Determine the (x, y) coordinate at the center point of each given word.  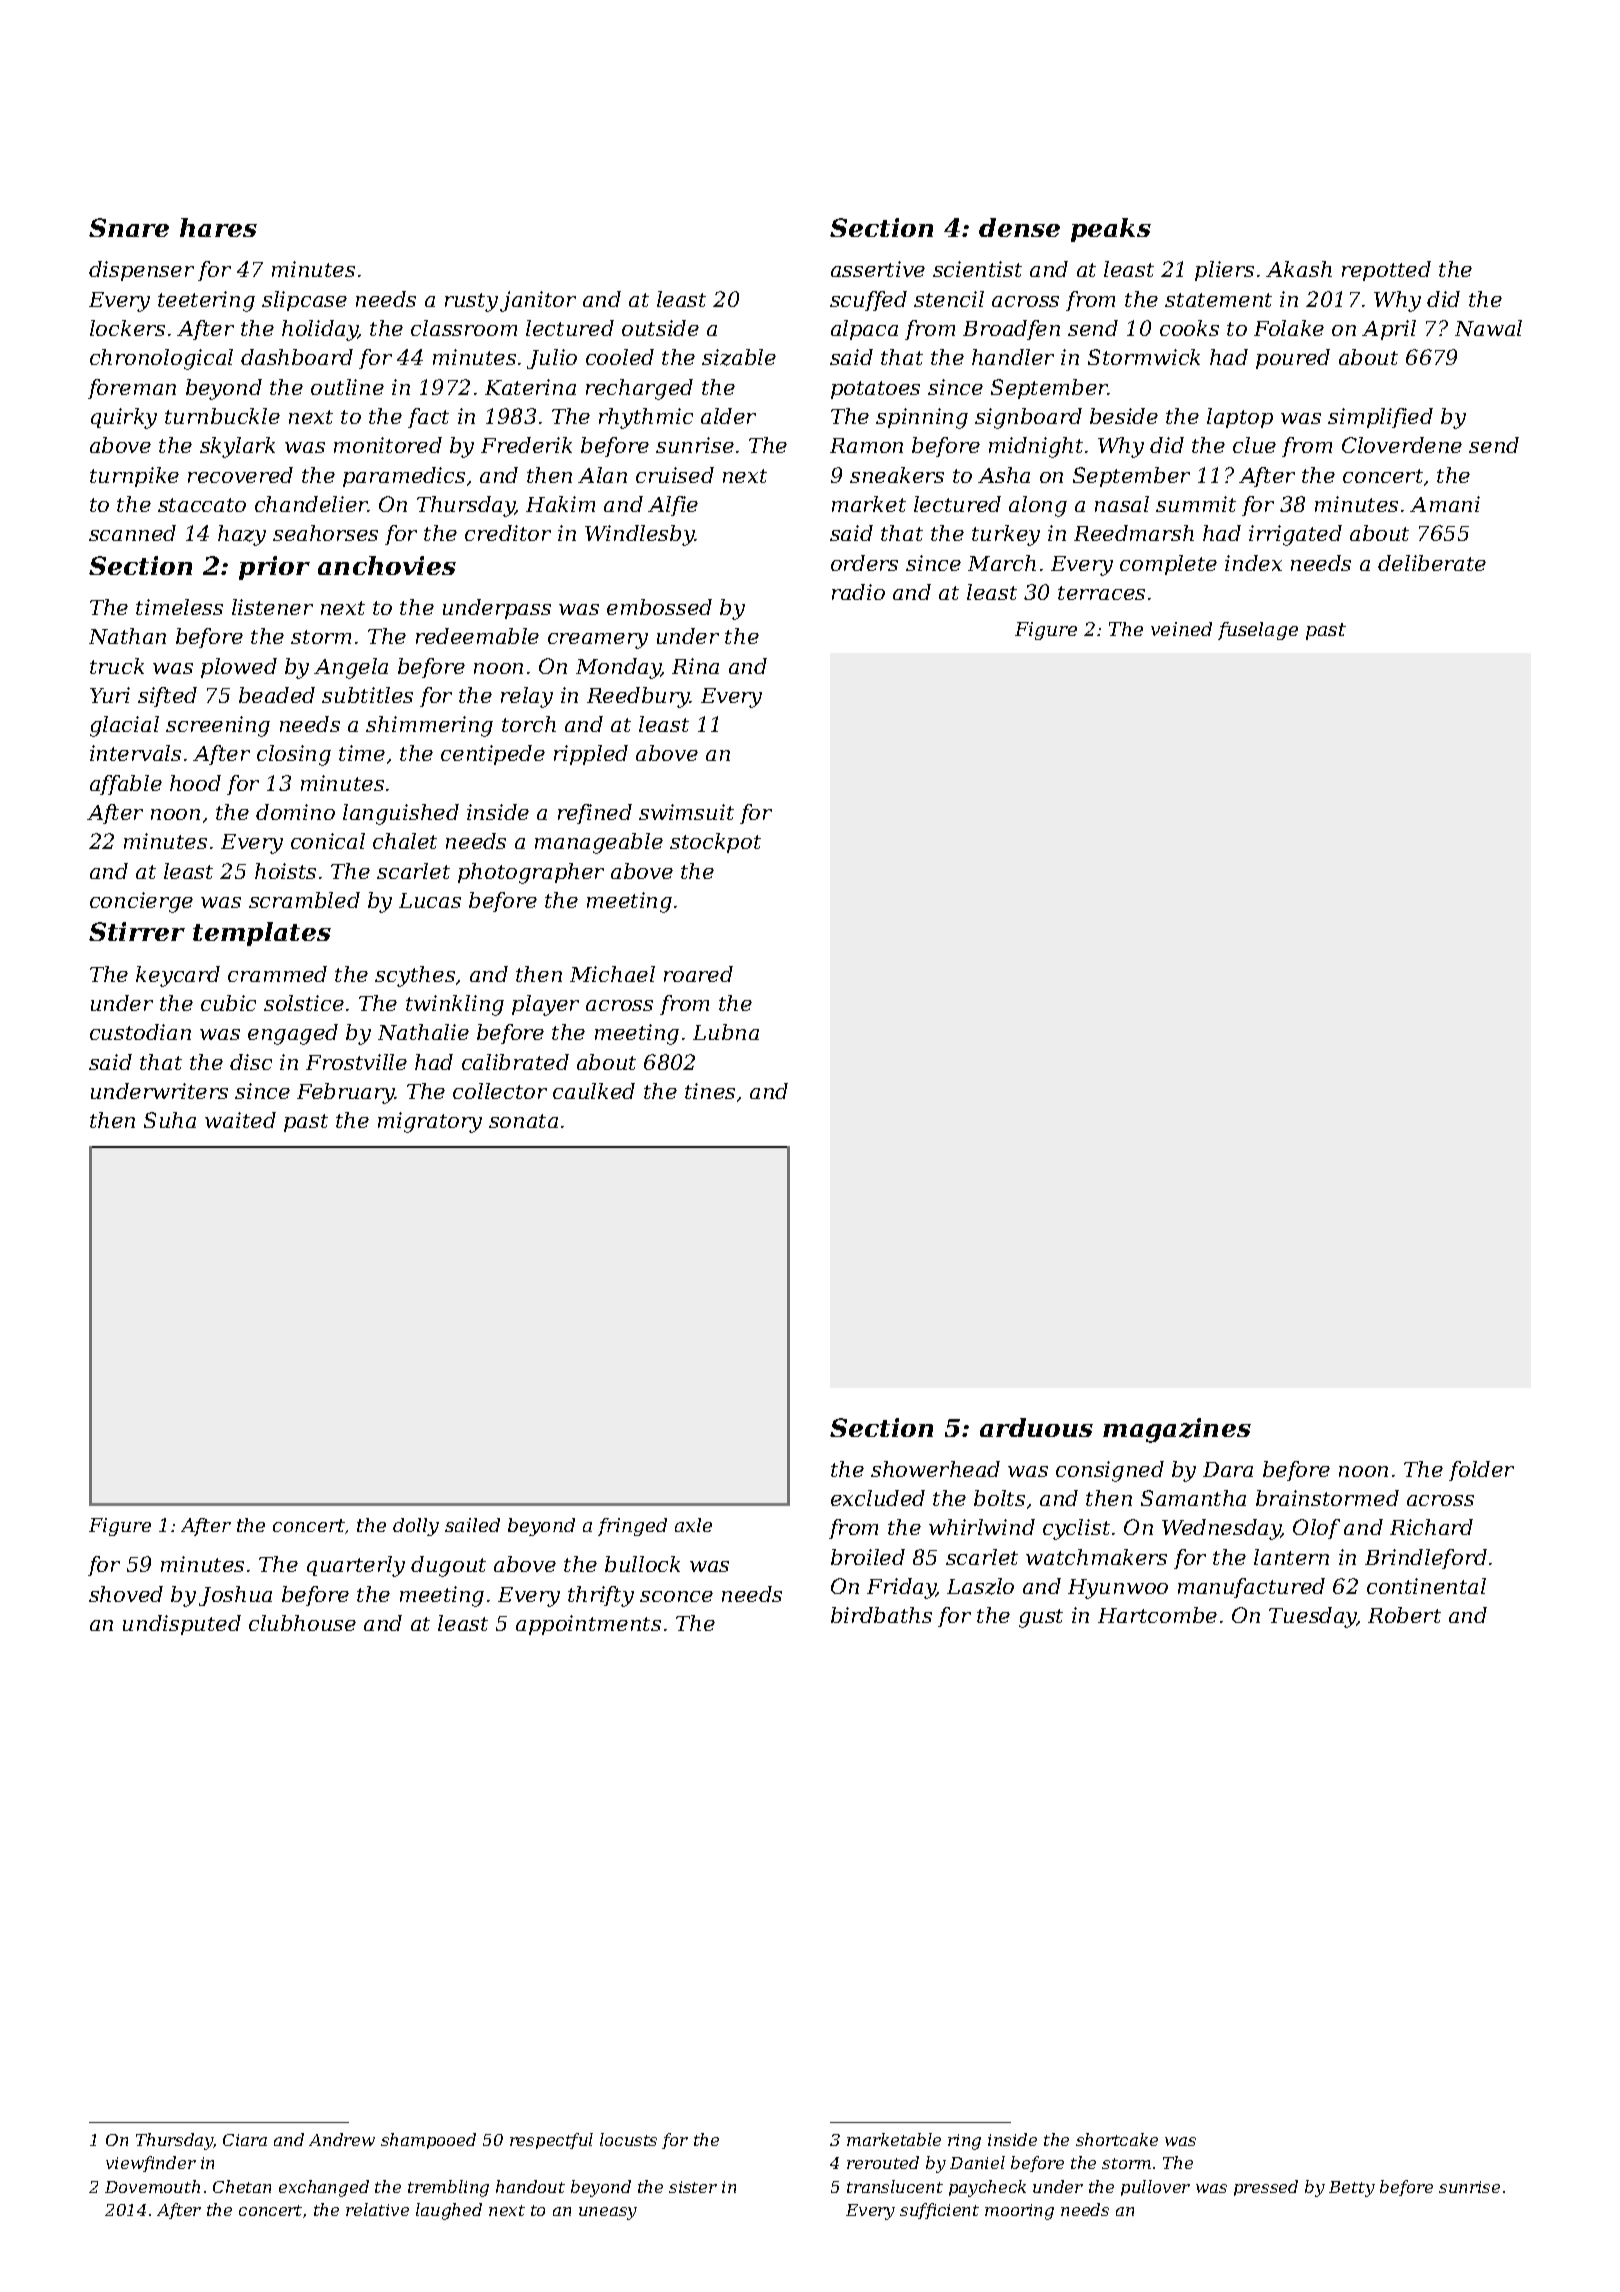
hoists (285, 871)
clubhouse (302, 1623)
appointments (588, 1625)
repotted (1386, 271)
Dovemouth (152, 2186)
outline (347, 387)
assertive (878, 269)
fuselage (1258, 631)
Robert (1404, 1615)
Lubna (726, 1032)
